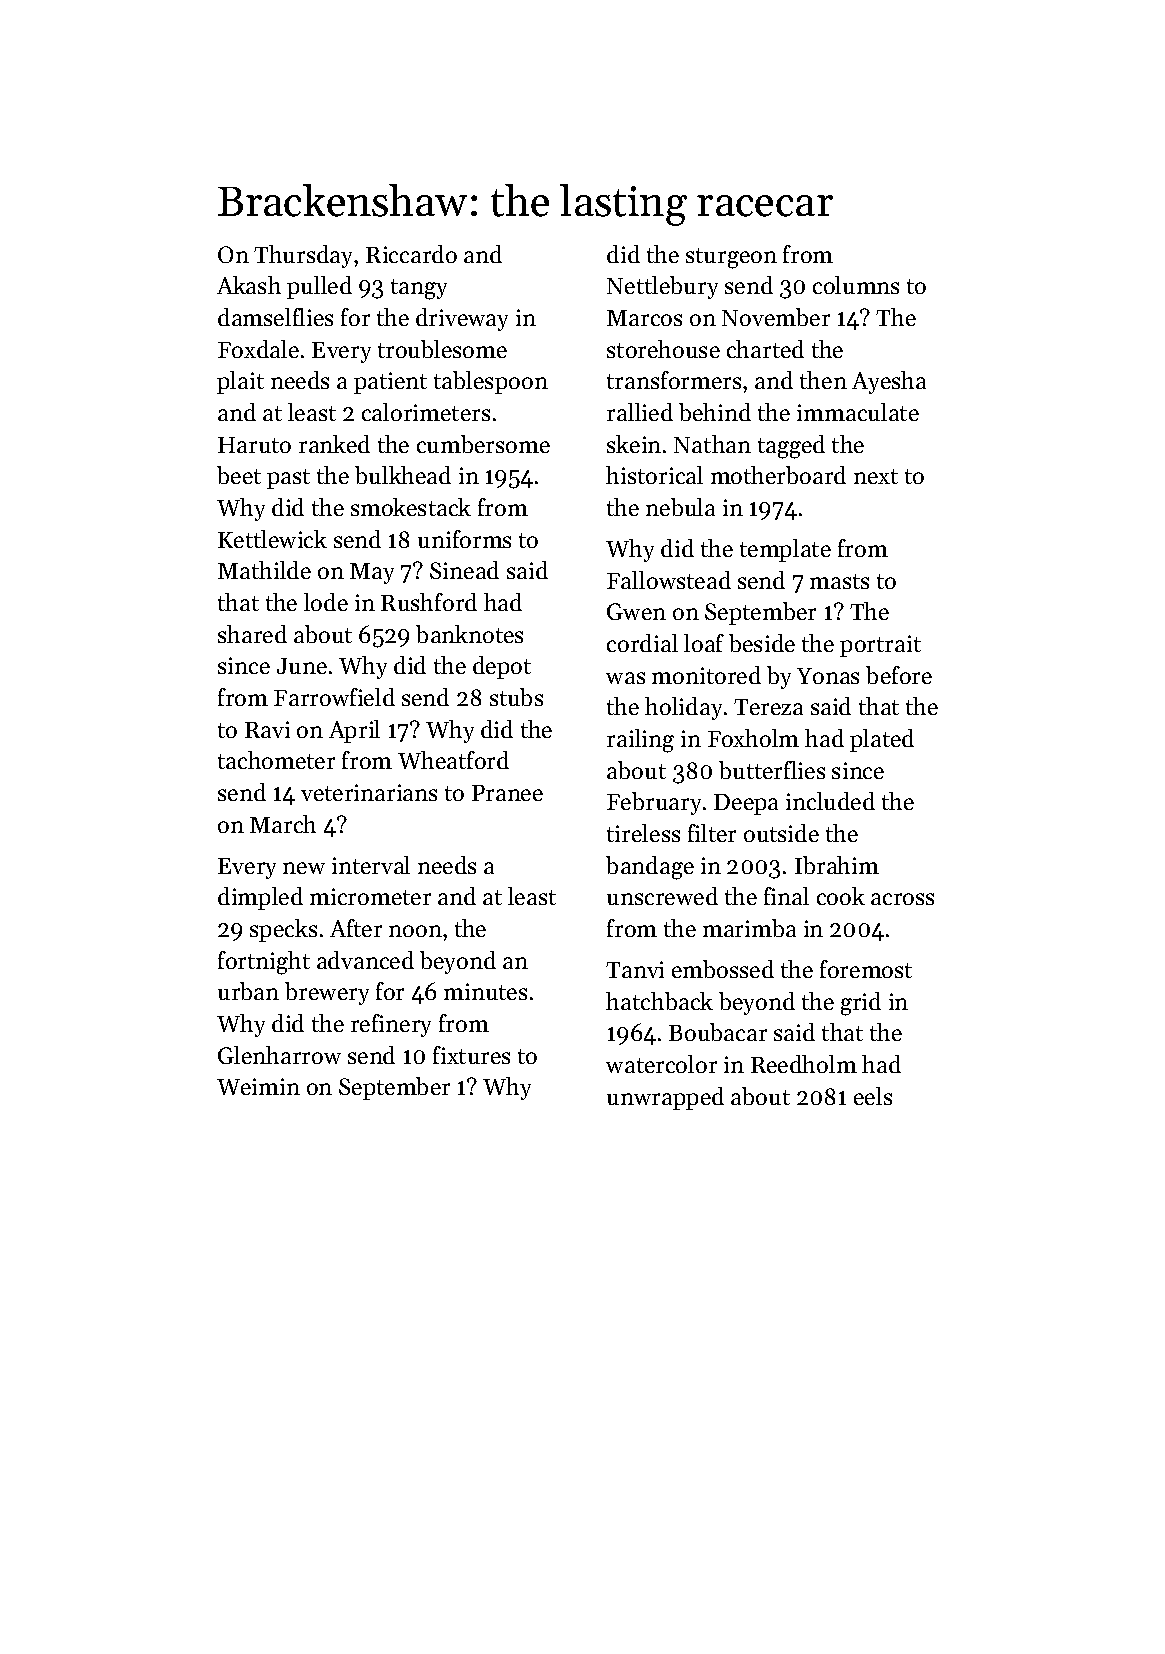 This image has height=1654, width=1165. I want to click on lode, so click(326, 602).
